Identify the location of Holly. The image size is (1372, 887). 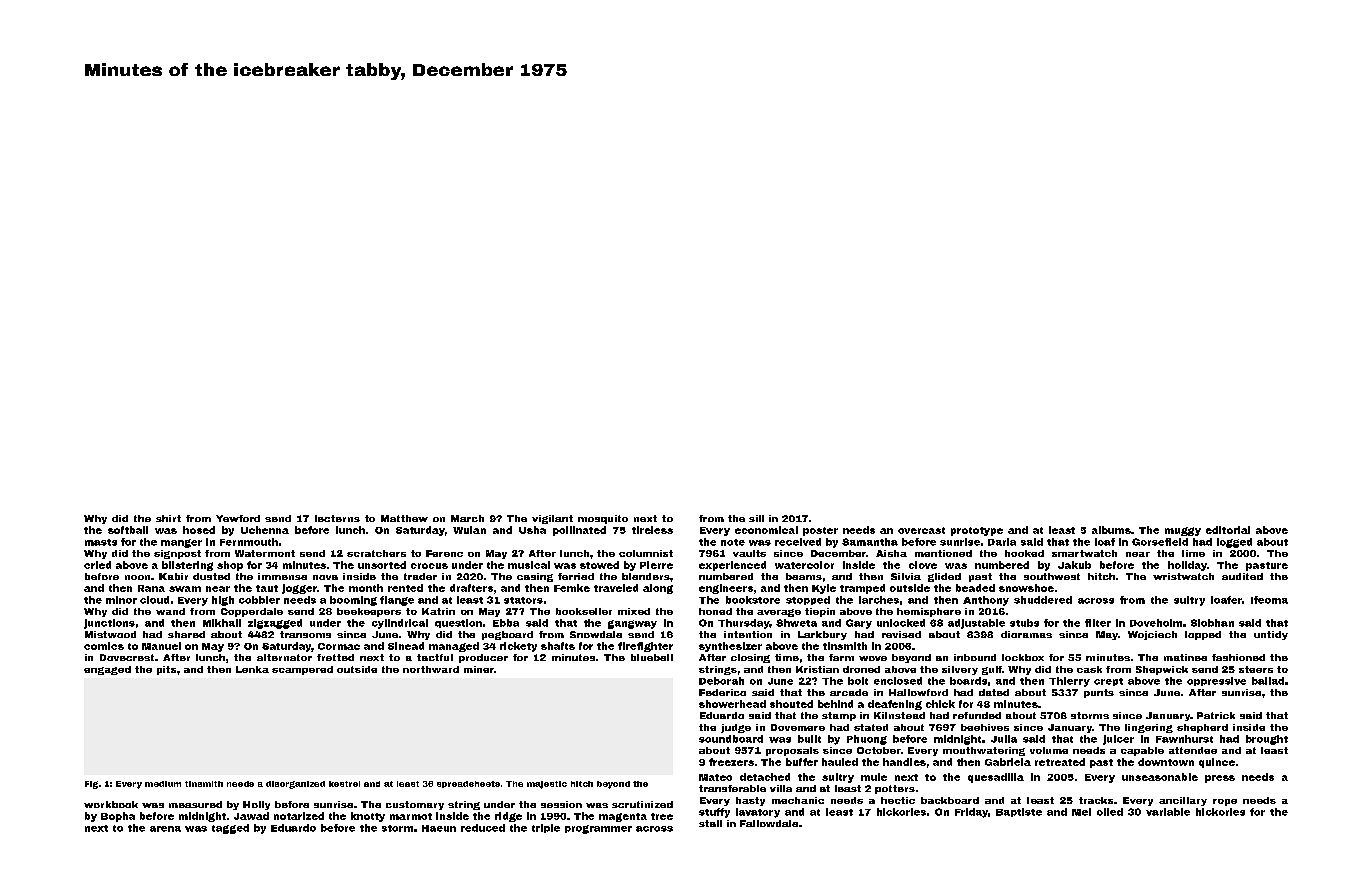
(256, 805).
